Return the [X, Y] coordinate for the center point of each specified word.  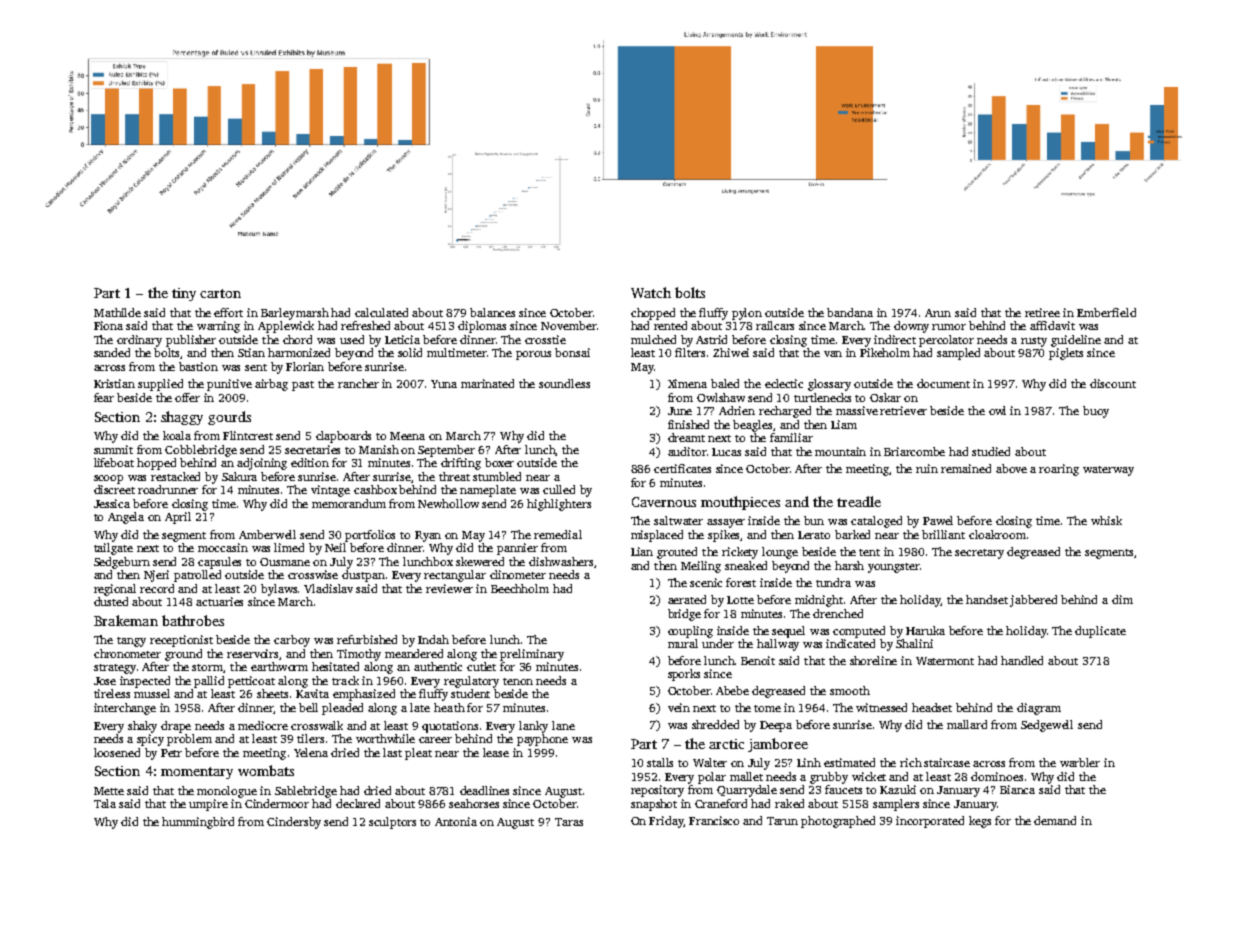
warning [218, 327]
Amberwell [267, 534]
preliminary [532, 655]
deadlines [484, 790]
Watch [651, 292]
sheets [272, 693]
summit [113, 449]
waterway [1108, 471]
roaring [1059, 470]
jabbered [1033, 601]
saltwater [678, 520]
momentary [197, 773]
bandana [850, 312]
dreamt [686, 437]
